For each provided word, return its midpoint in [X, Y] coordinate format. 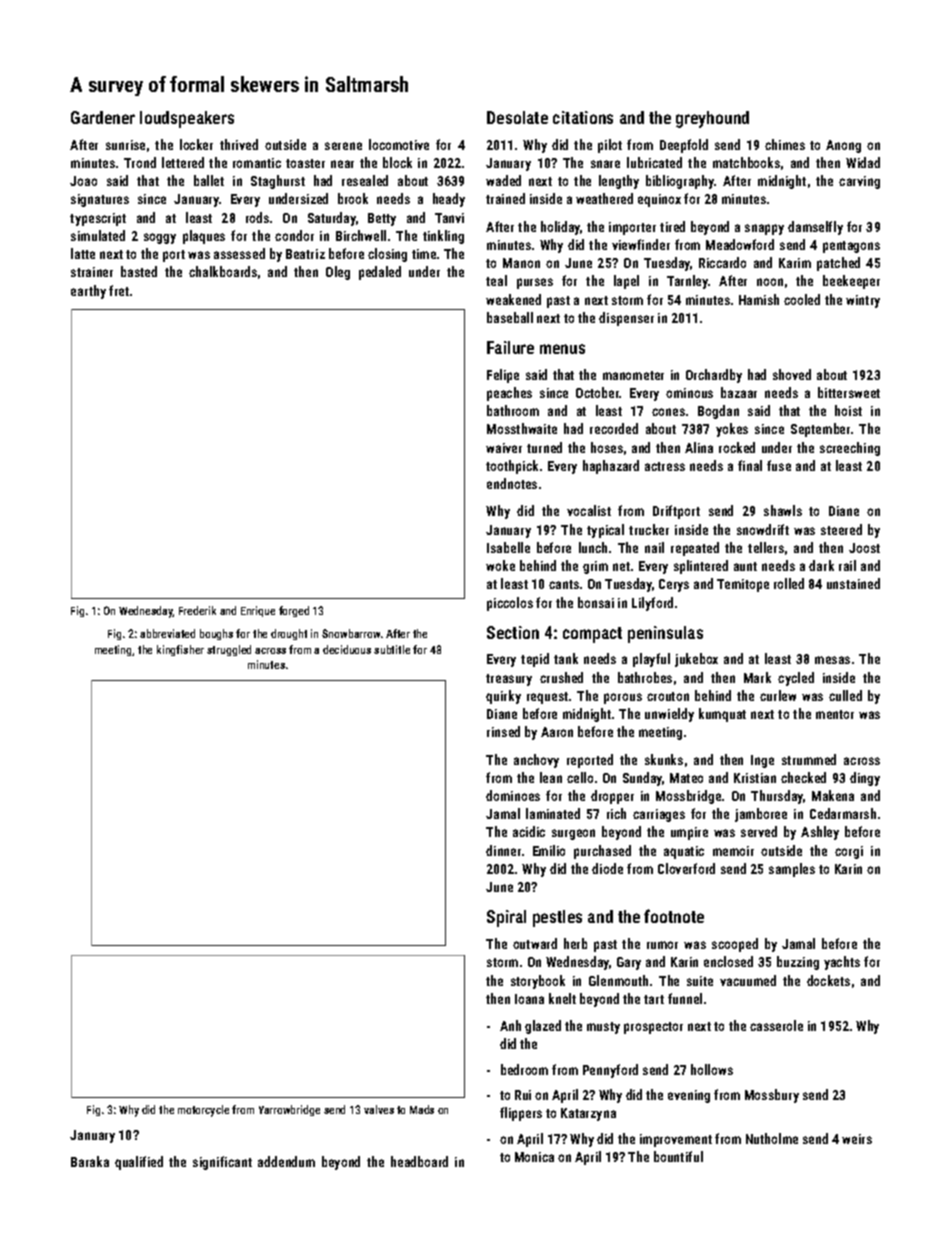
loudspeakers [187, 119]
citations [583, 117]
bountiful [678, 1156]
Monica [534, 1157]
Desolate [517, 117]
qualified [139, 1163]
